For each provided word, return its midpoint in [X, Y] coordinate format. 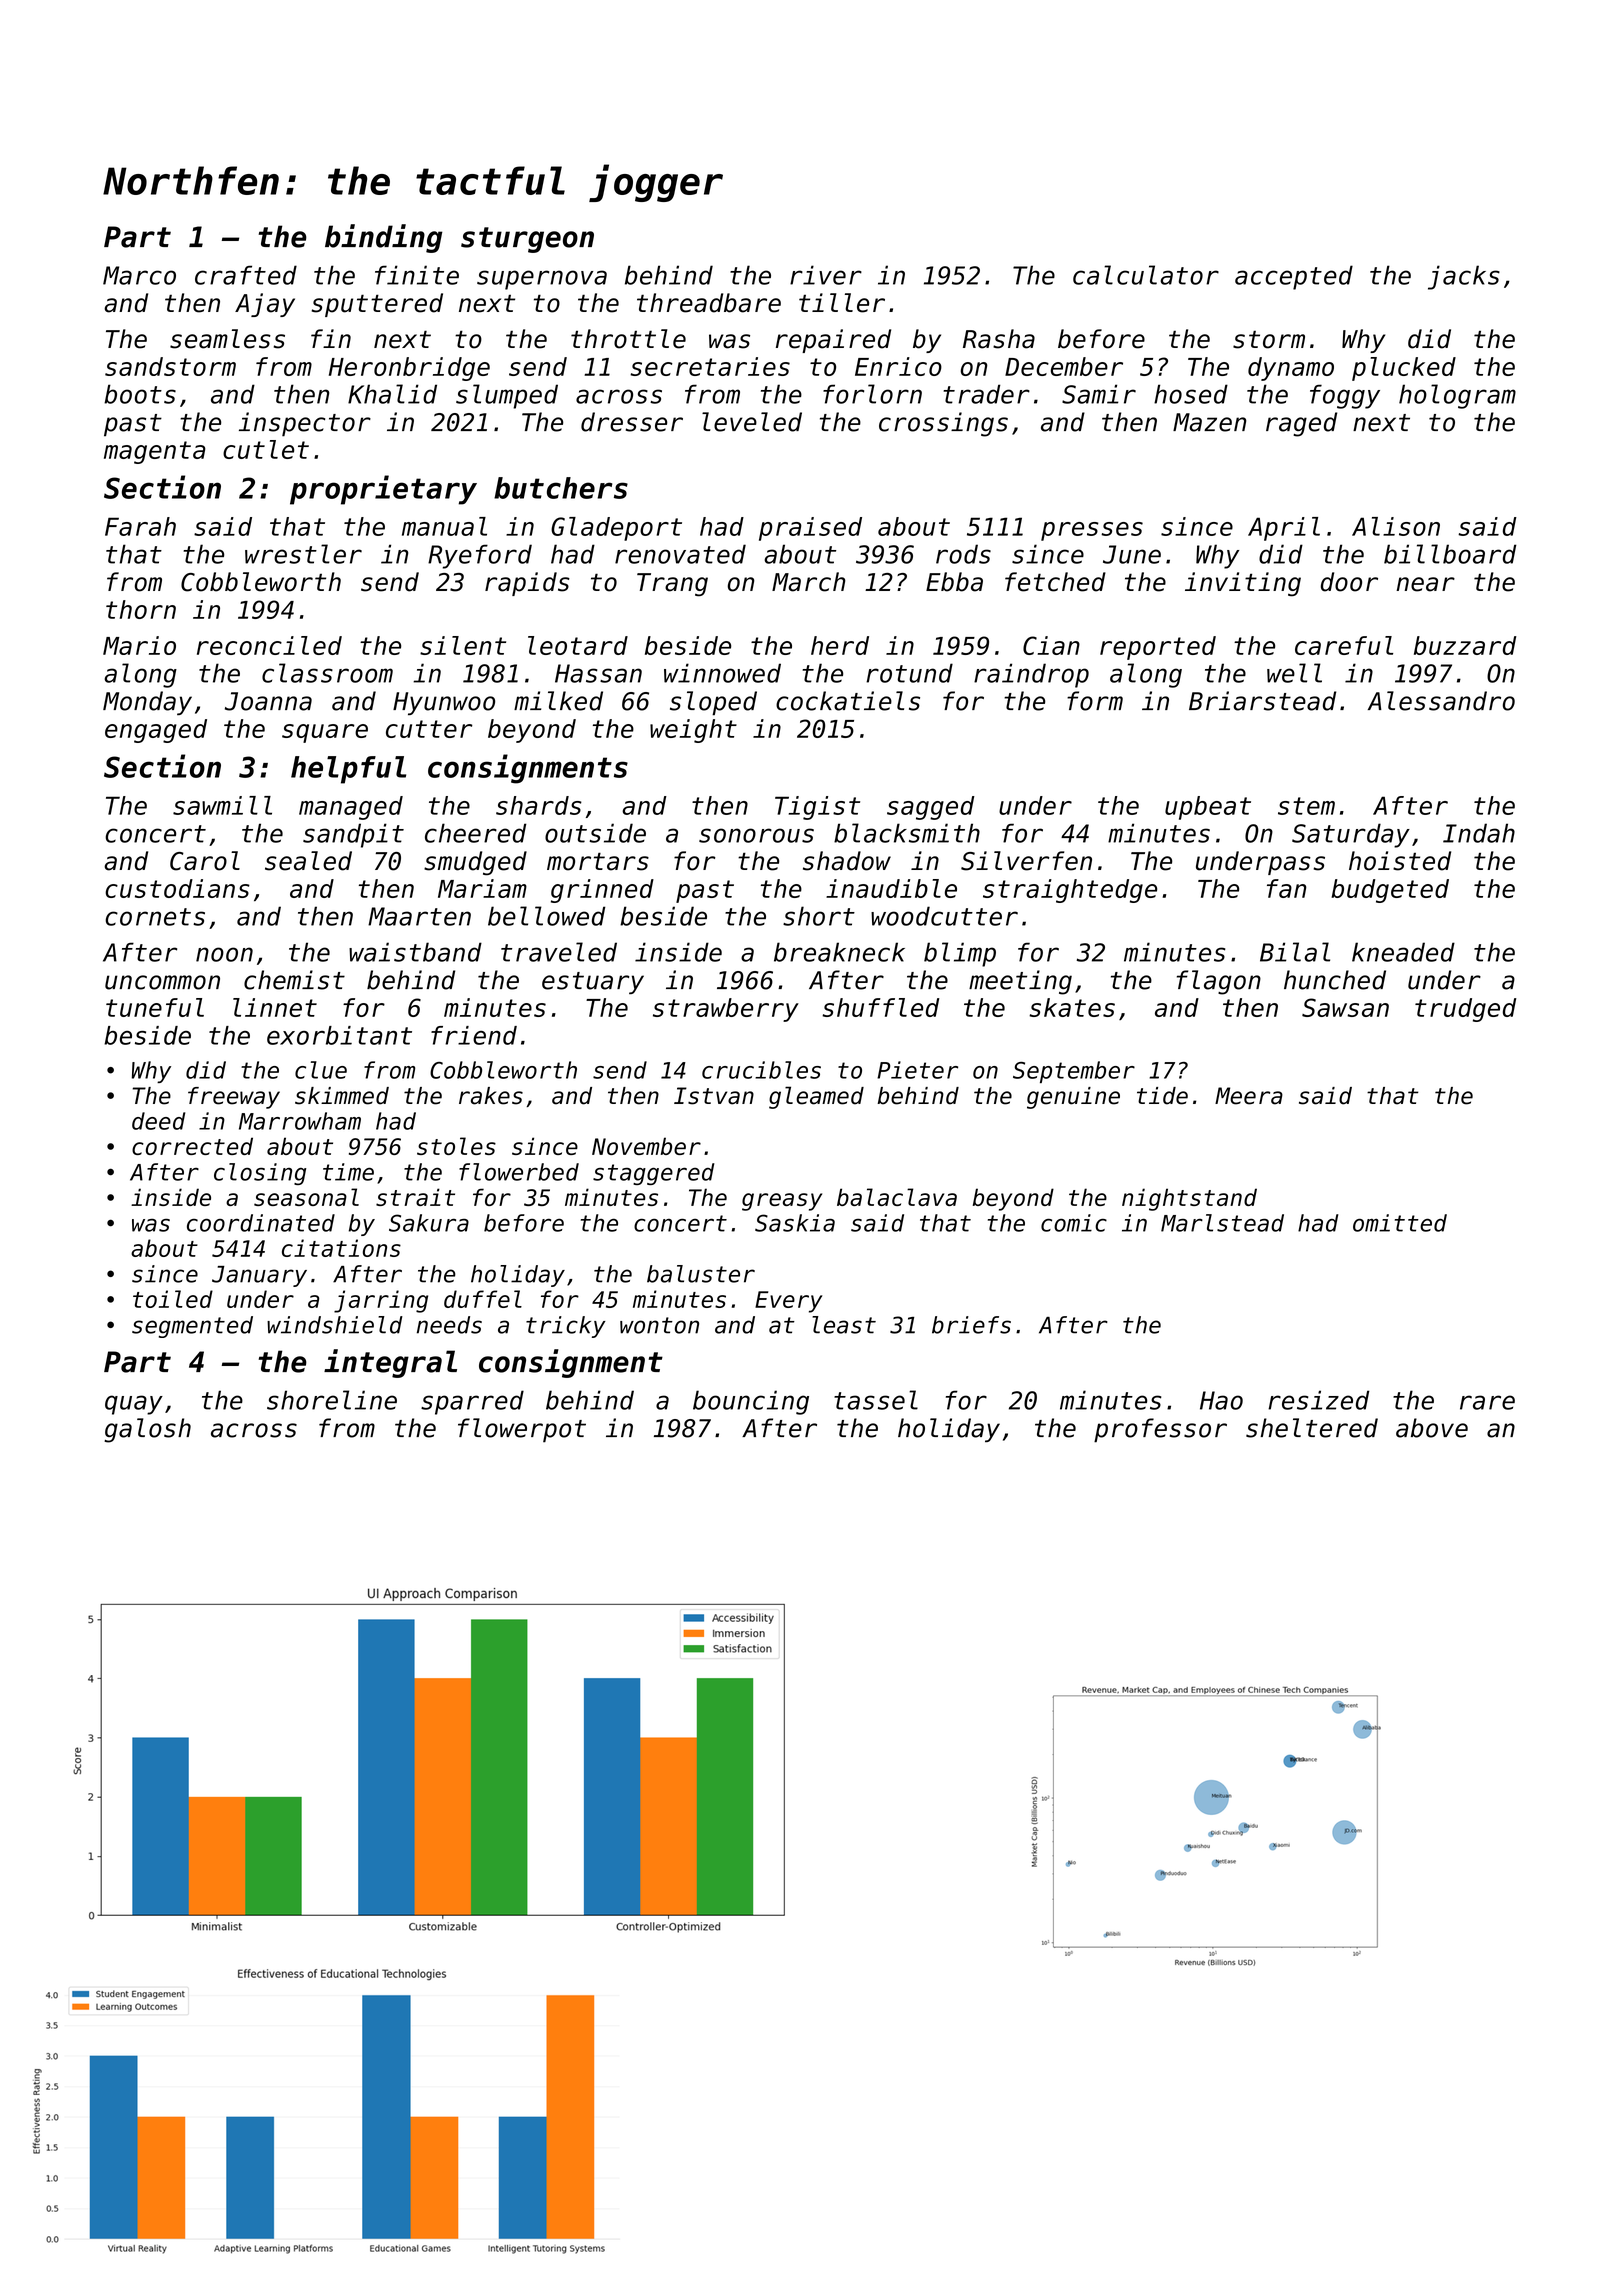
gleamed [816, 1097]
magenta [155, 452]
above [1432, 1428]
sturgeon [527, 240]
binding [384, 238]
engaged [156, 731]
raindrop [1031, 675]
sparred [472, 1402]
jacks [1464, 277]
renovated [680, 554]
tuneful [155, 1007]
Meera [1249, 1096]
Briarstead [1262, 701]
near [1425, 584]
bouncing [751, 1402]
